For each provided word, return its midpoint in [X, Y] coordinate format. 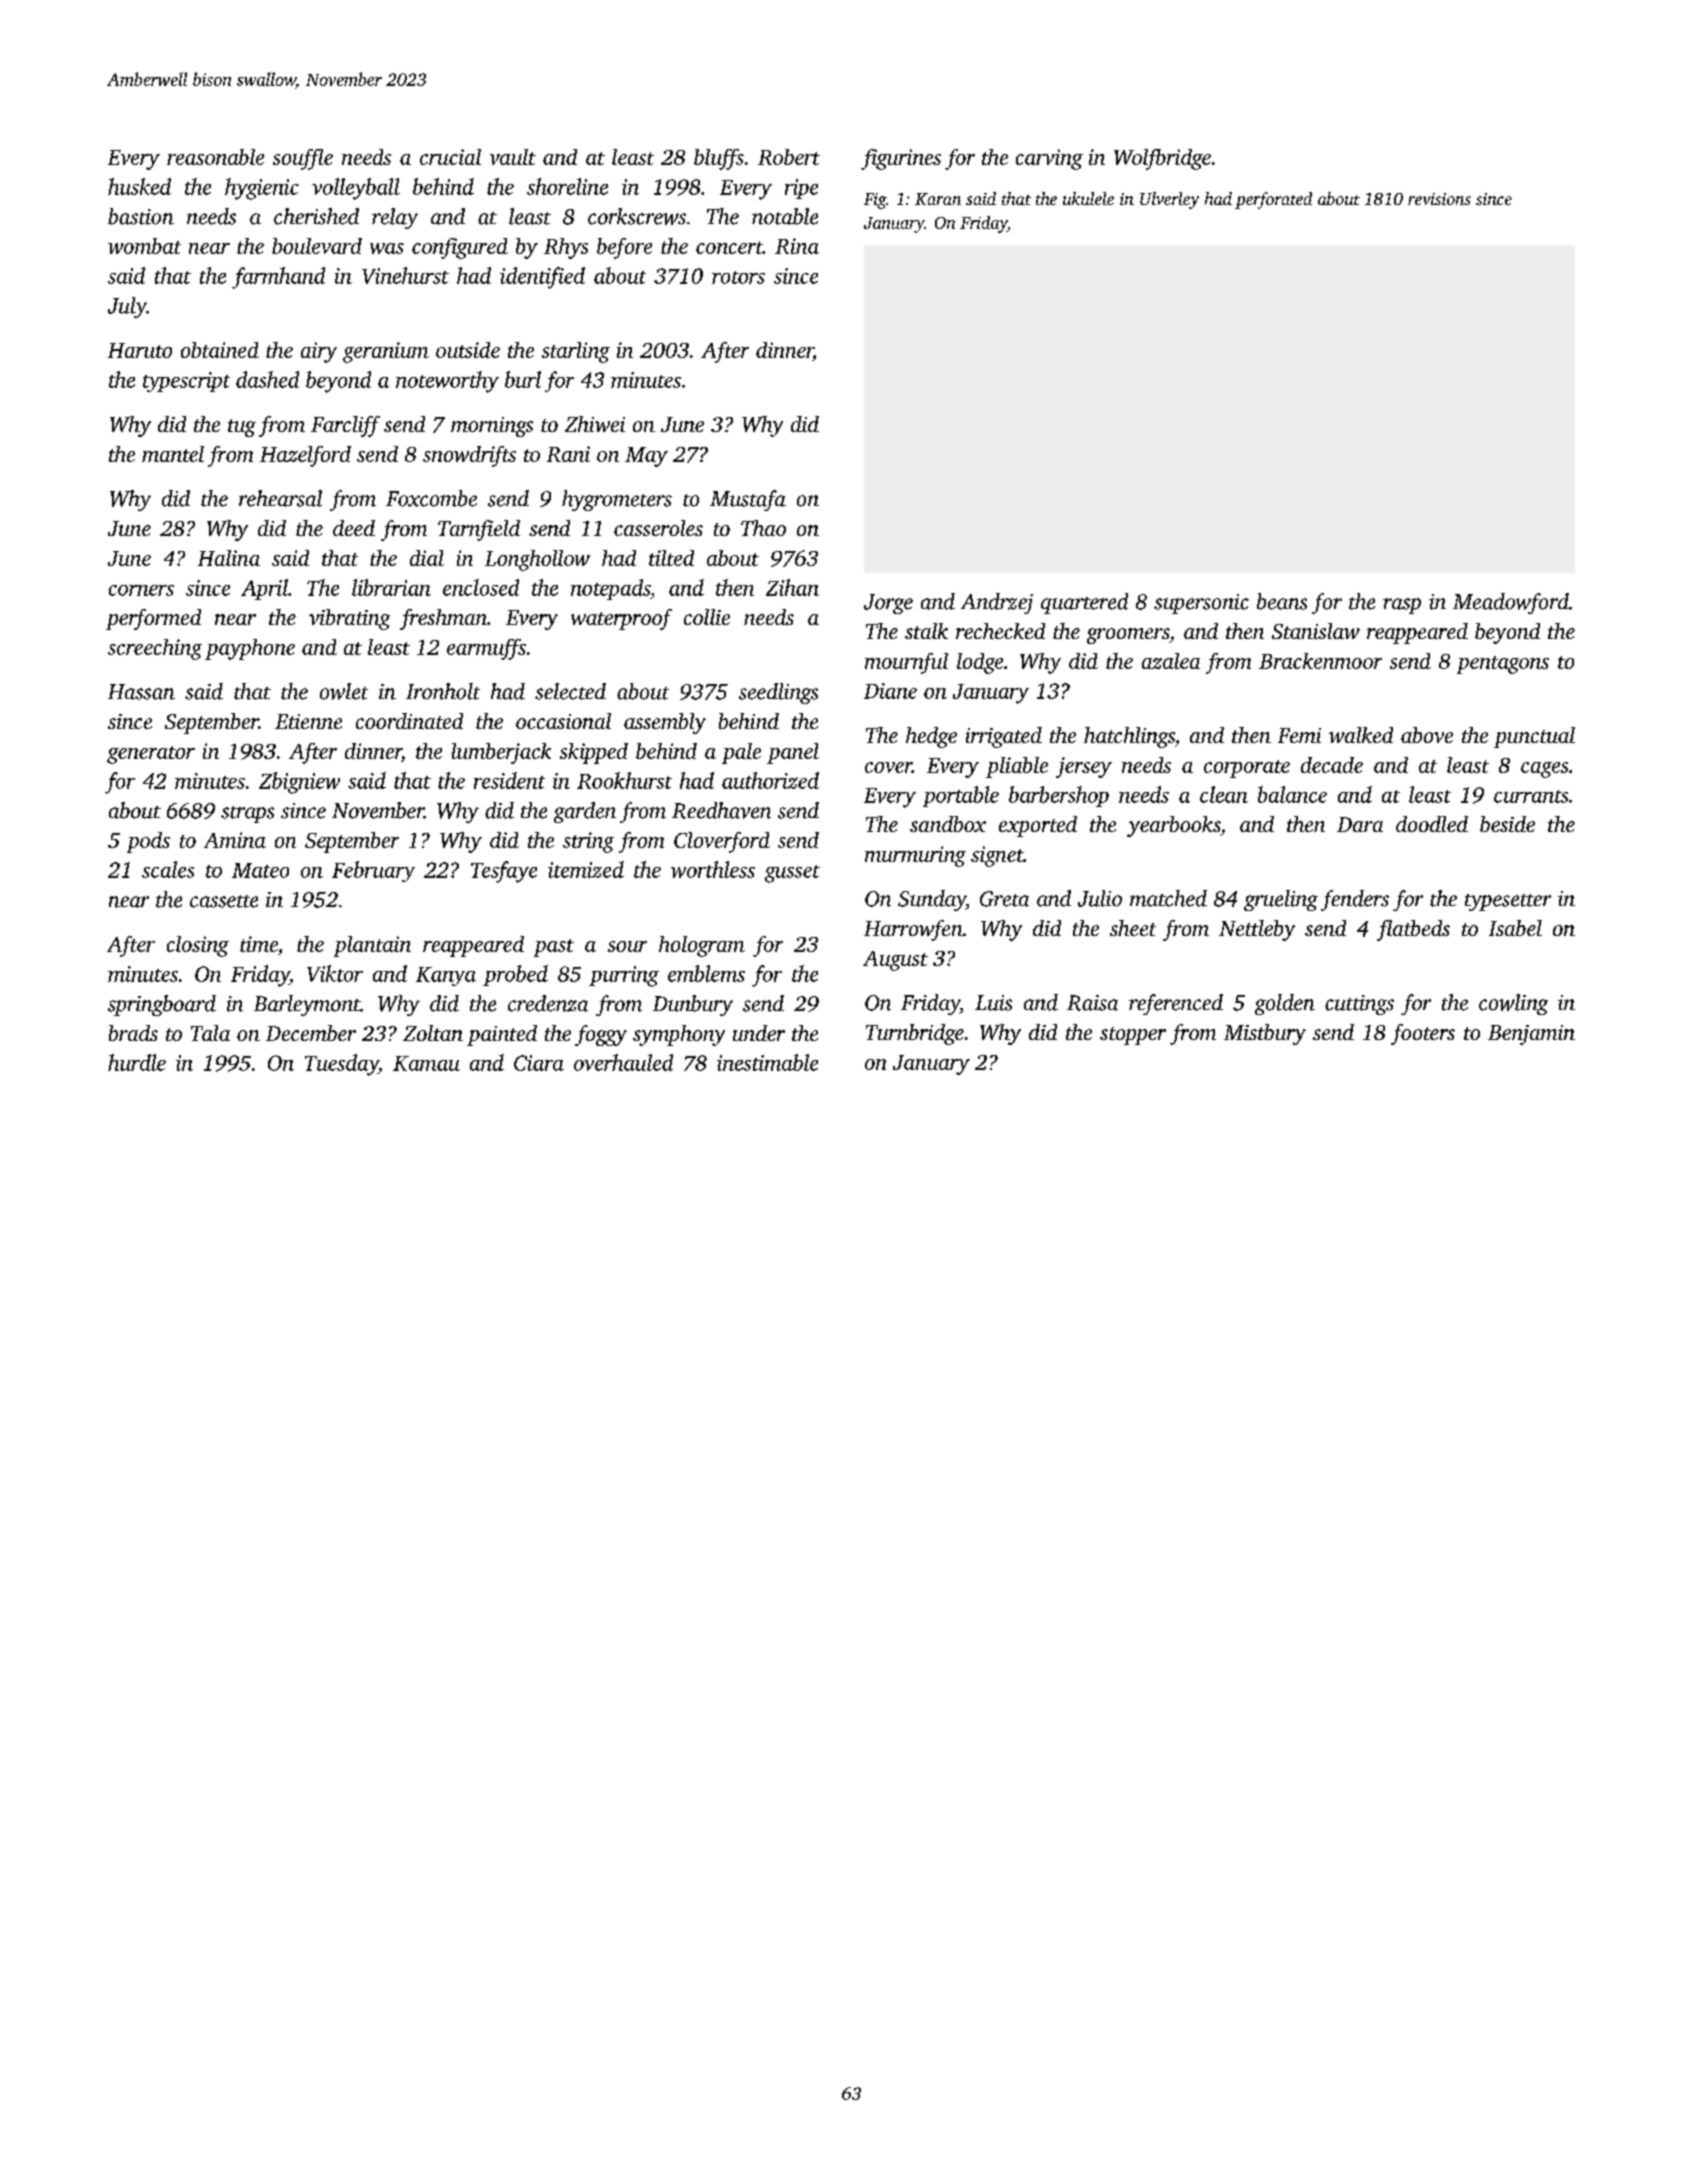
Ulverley [1169, 200]
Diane [890, 691]
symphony [679, 1035]
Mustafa [748, 500]
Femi [1299, 735]
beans [1282, 601]
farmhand [278, 278]
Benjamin [1531, 1035]
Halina [229, 558]
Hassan [141, 692]
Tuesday [341, 1065]
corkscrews [637, 216]
